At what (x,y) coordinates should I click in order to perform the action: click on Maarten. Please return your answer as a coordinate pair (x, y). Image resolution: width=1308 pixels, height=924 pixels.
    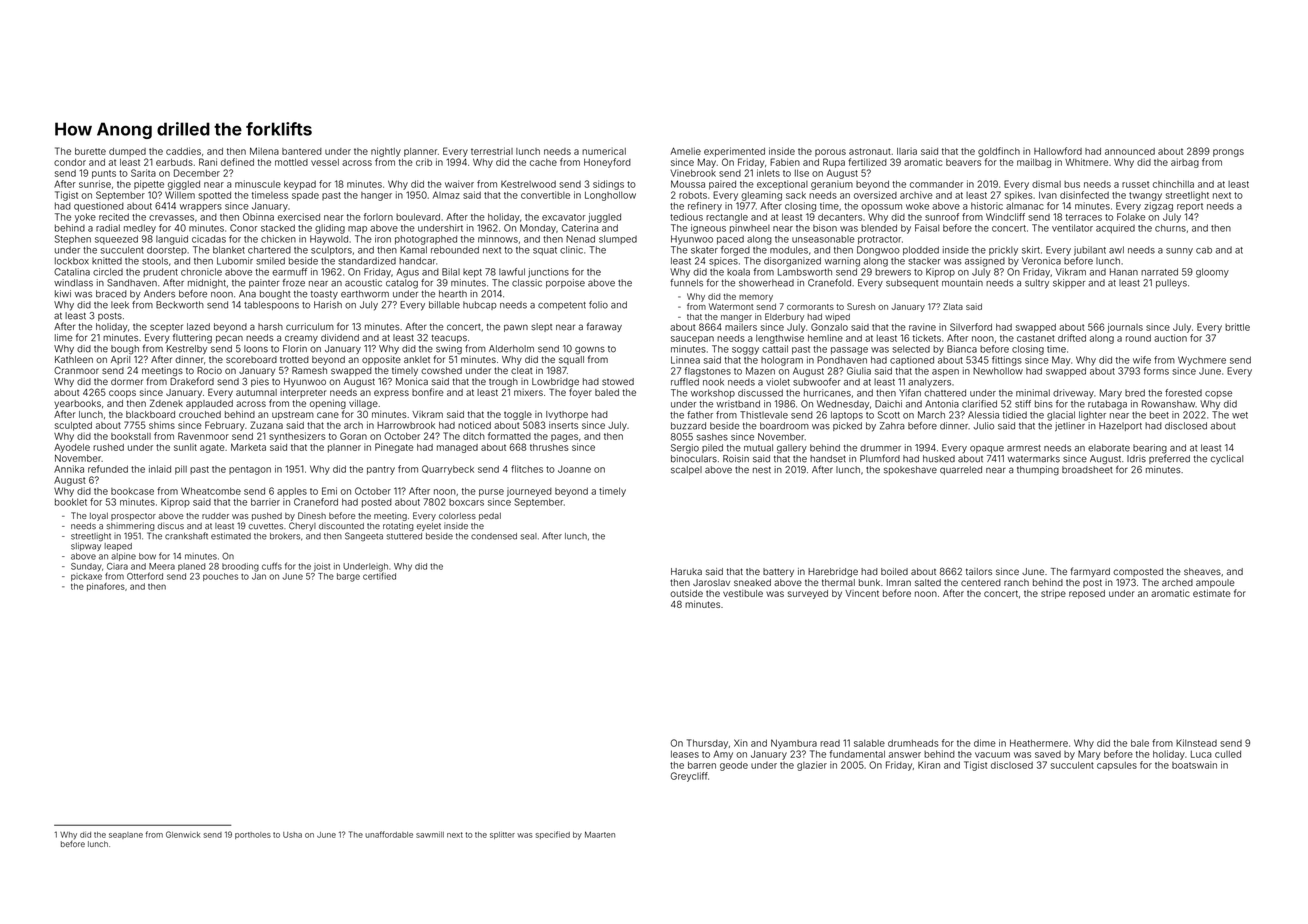
    Looking at the image, I should click on (600, 834).
